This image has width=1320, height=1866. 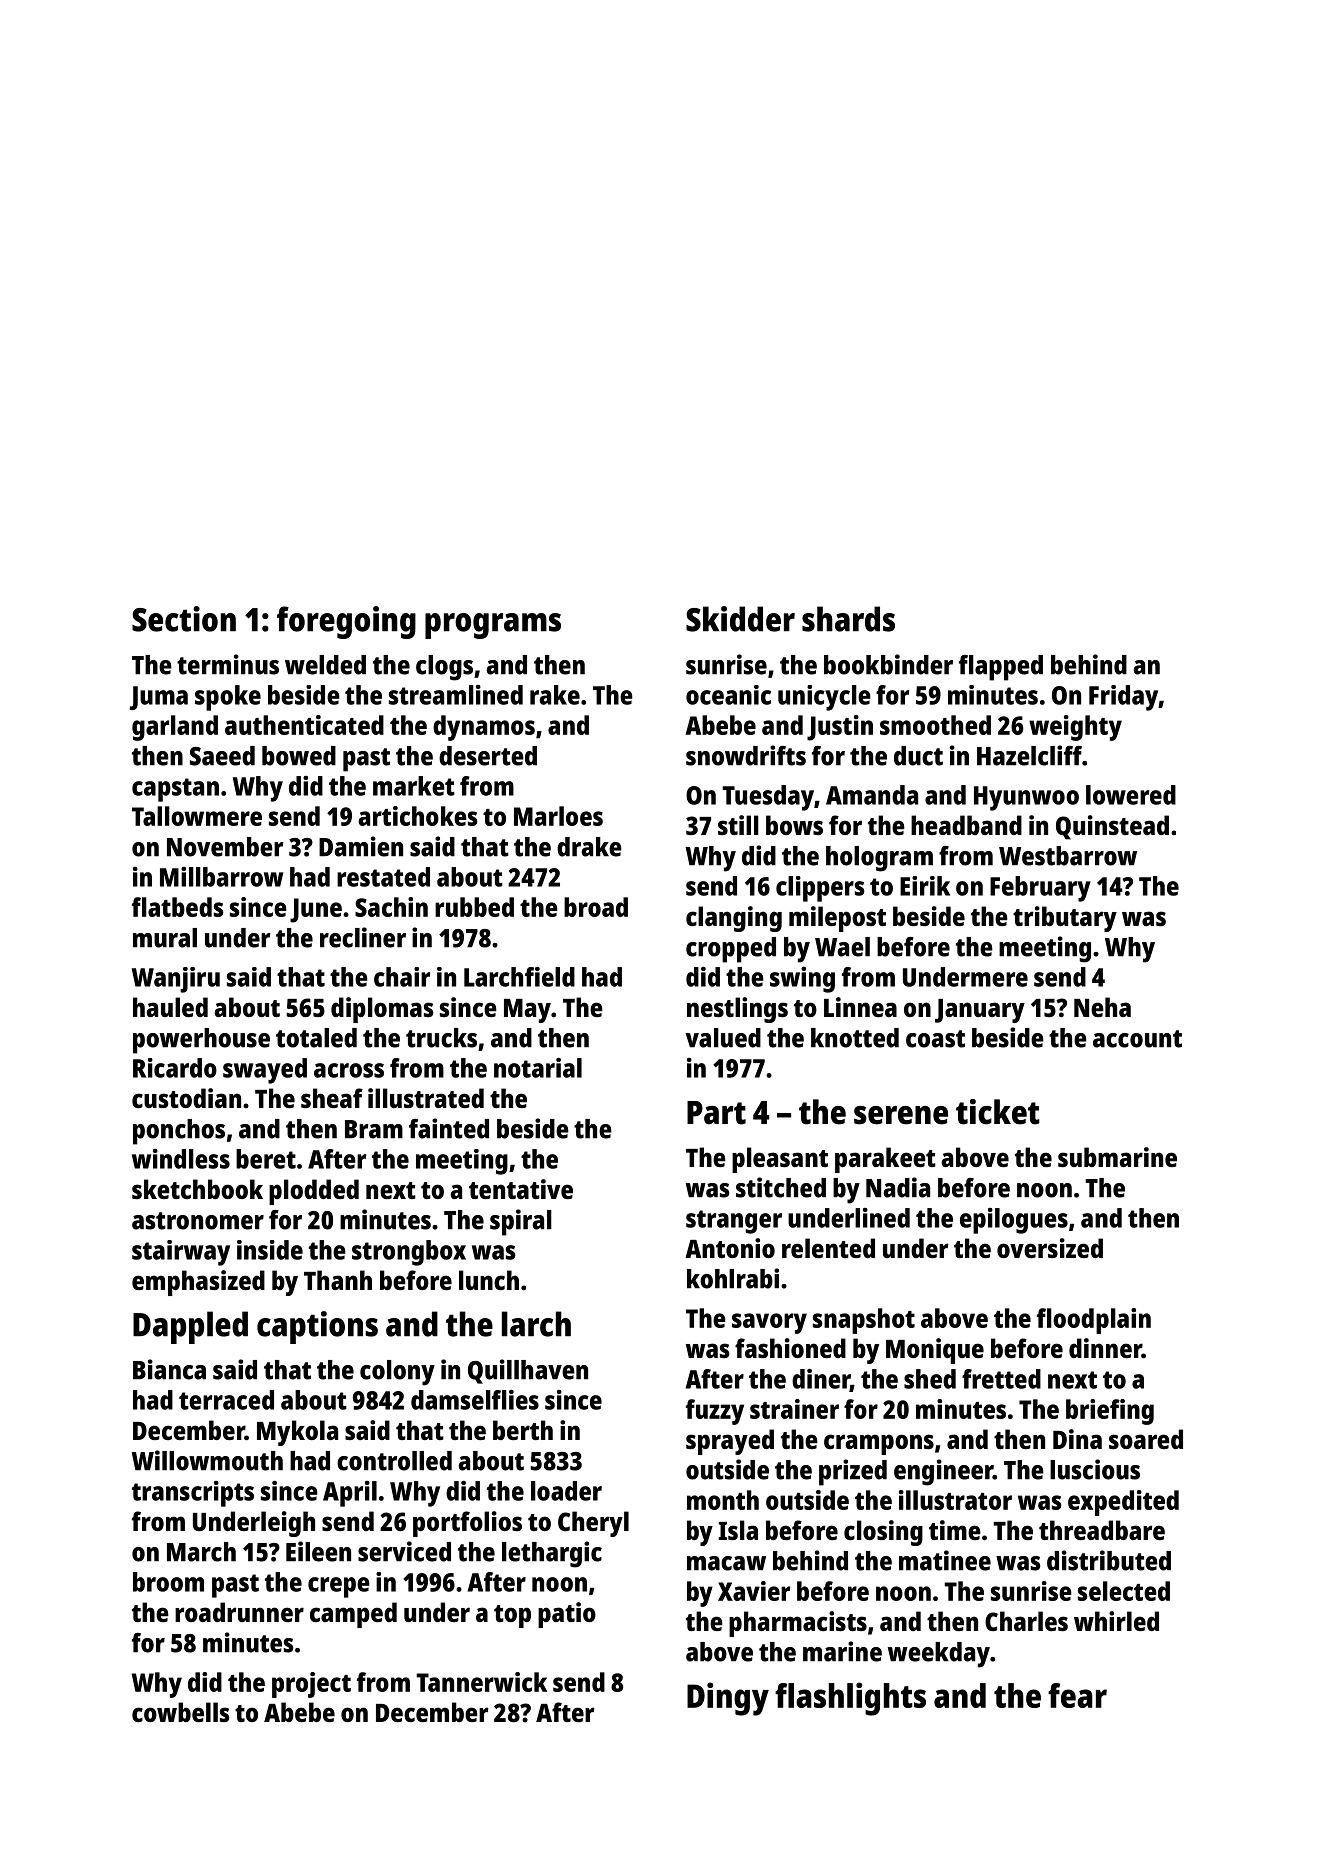 What do you see at coordinates (740, 619) in the image?
I see `Skidder` at bounding box center [740, 619].
